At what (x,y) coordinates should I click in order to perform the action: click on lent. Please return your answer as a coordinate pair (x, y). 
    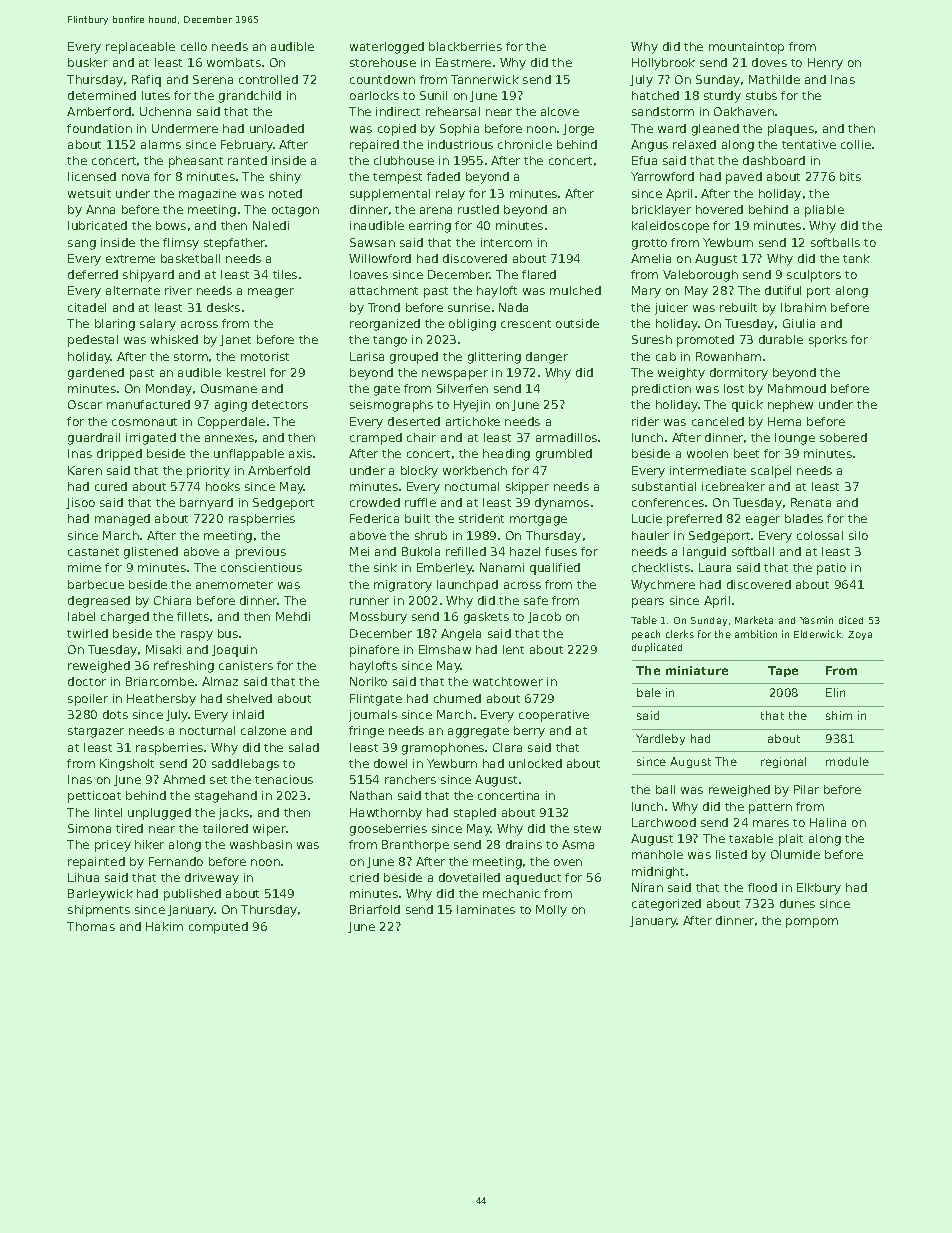
    Looking at the image, I should click on (513, 649).
